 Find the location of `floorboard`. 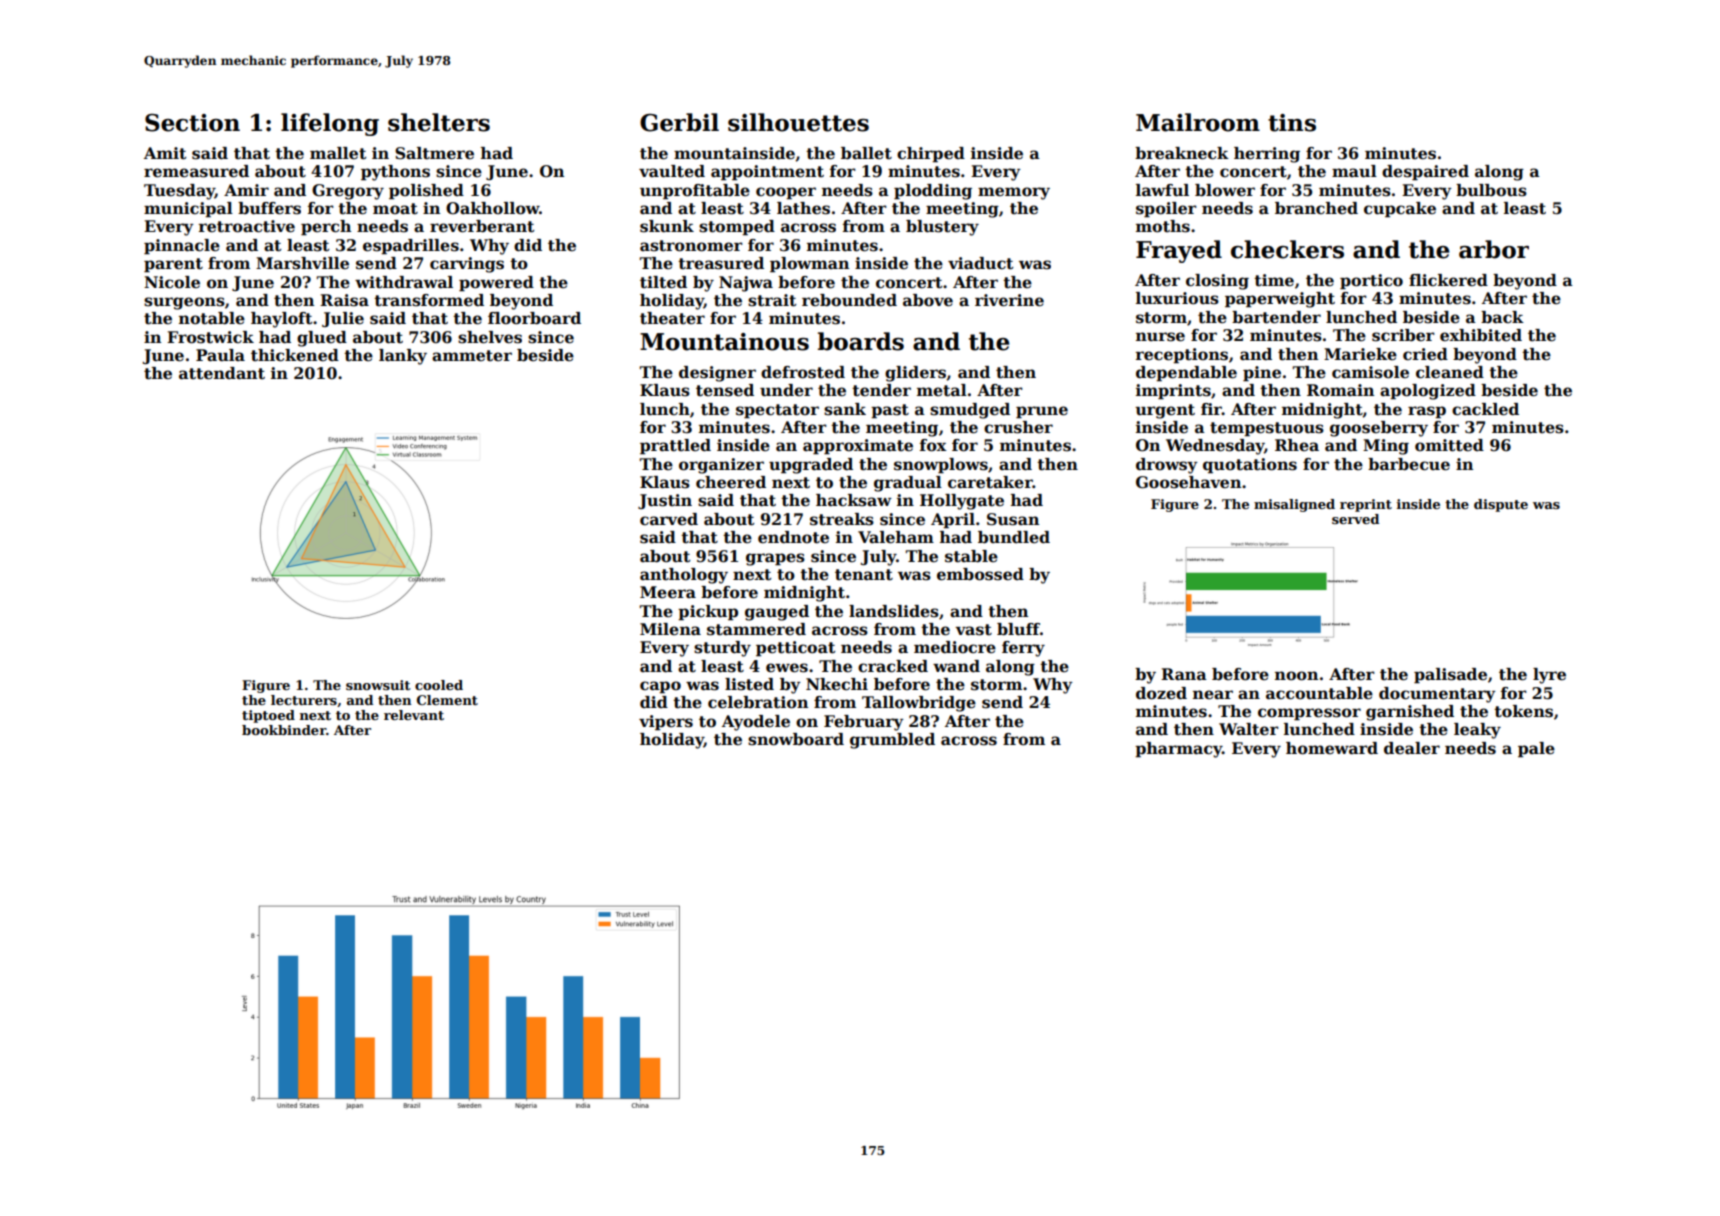

floorboard is located at coordinates (534, 318).
